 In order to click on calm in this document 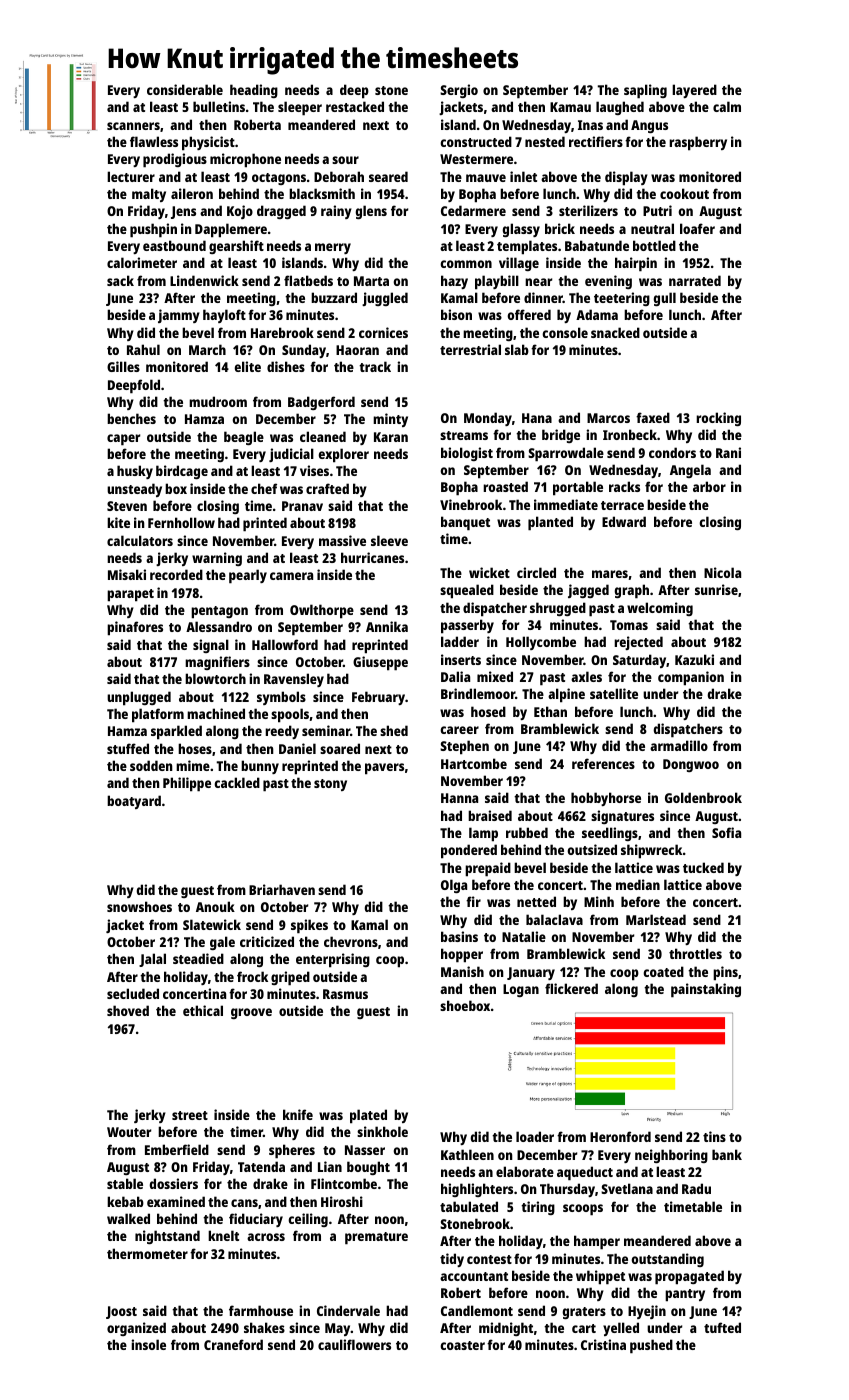, I will do `click(727, 106)`.
